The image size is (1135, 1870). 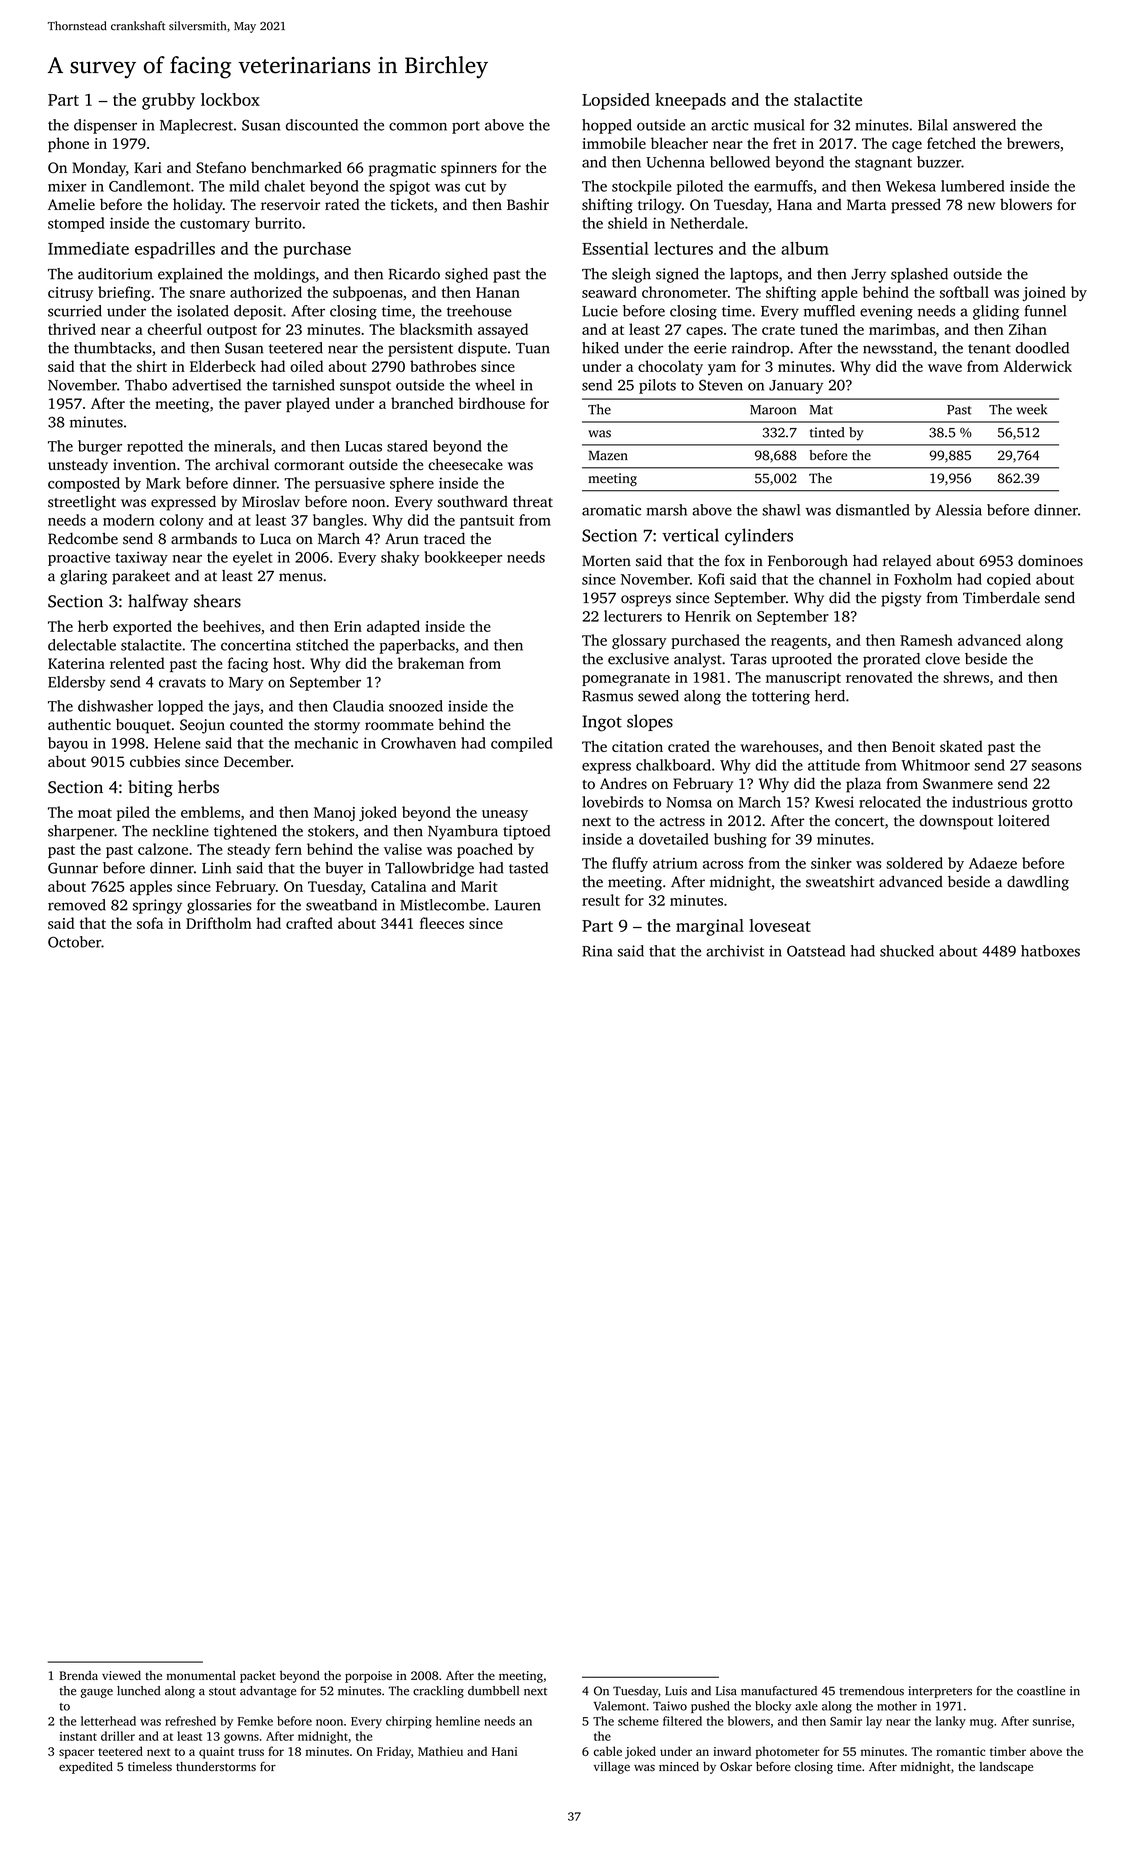 I want to click on fleeces, so click(x=442, y=923).
